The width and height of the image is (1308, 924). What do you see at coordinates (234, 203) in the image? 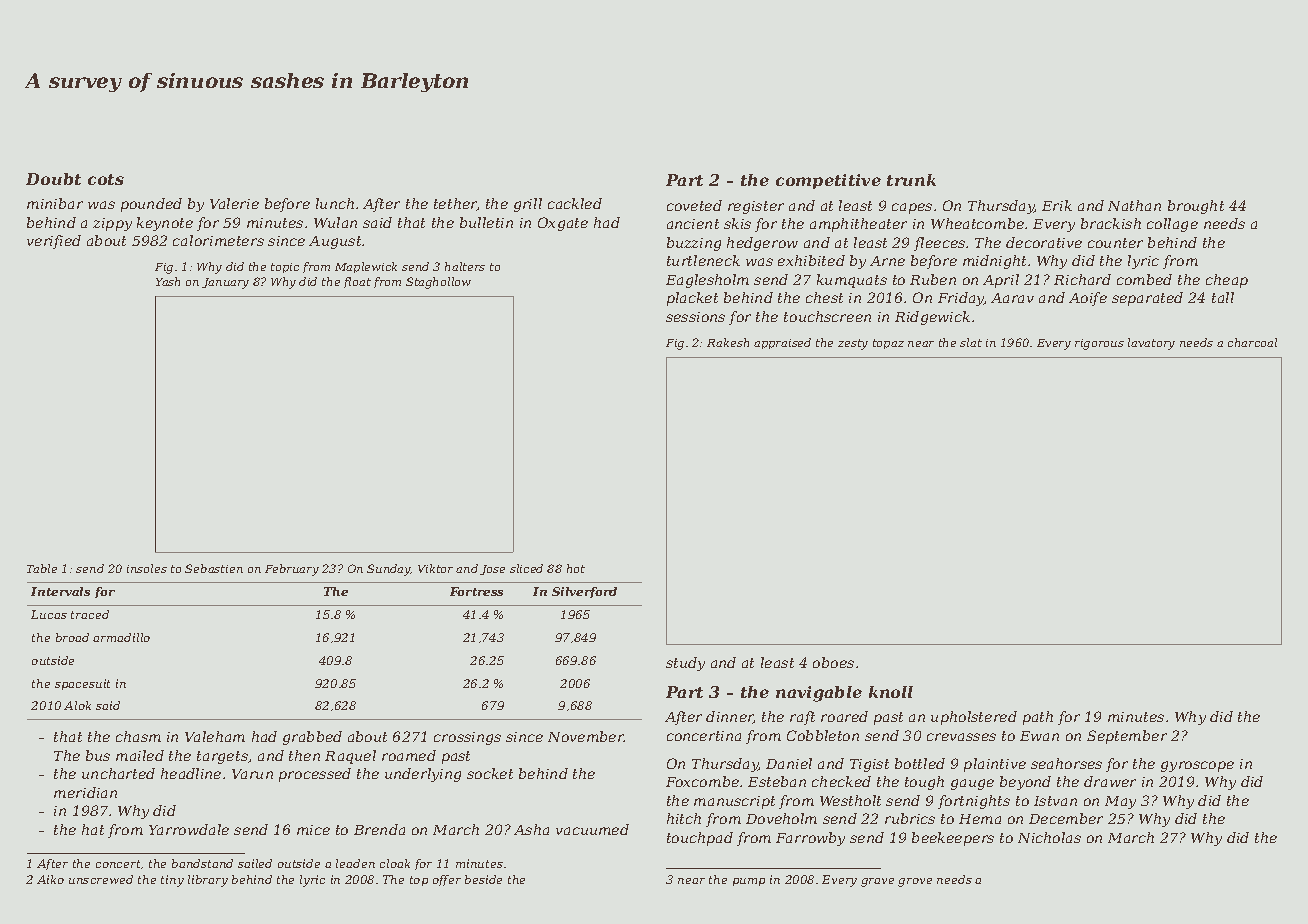
I see `Valerie` at bounding box center [234, 203].
